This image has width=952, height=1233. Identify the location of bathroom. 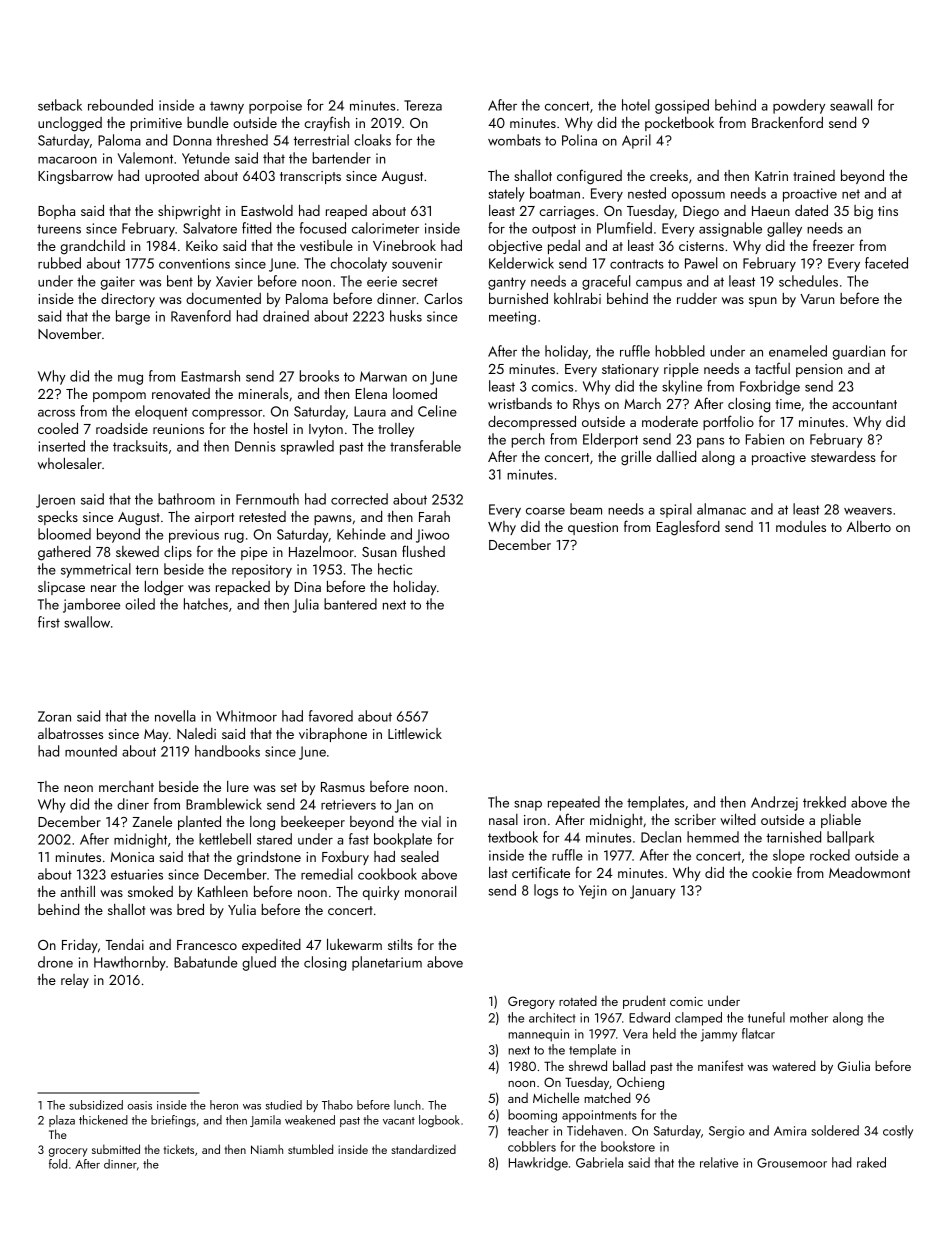
(186, 499).
